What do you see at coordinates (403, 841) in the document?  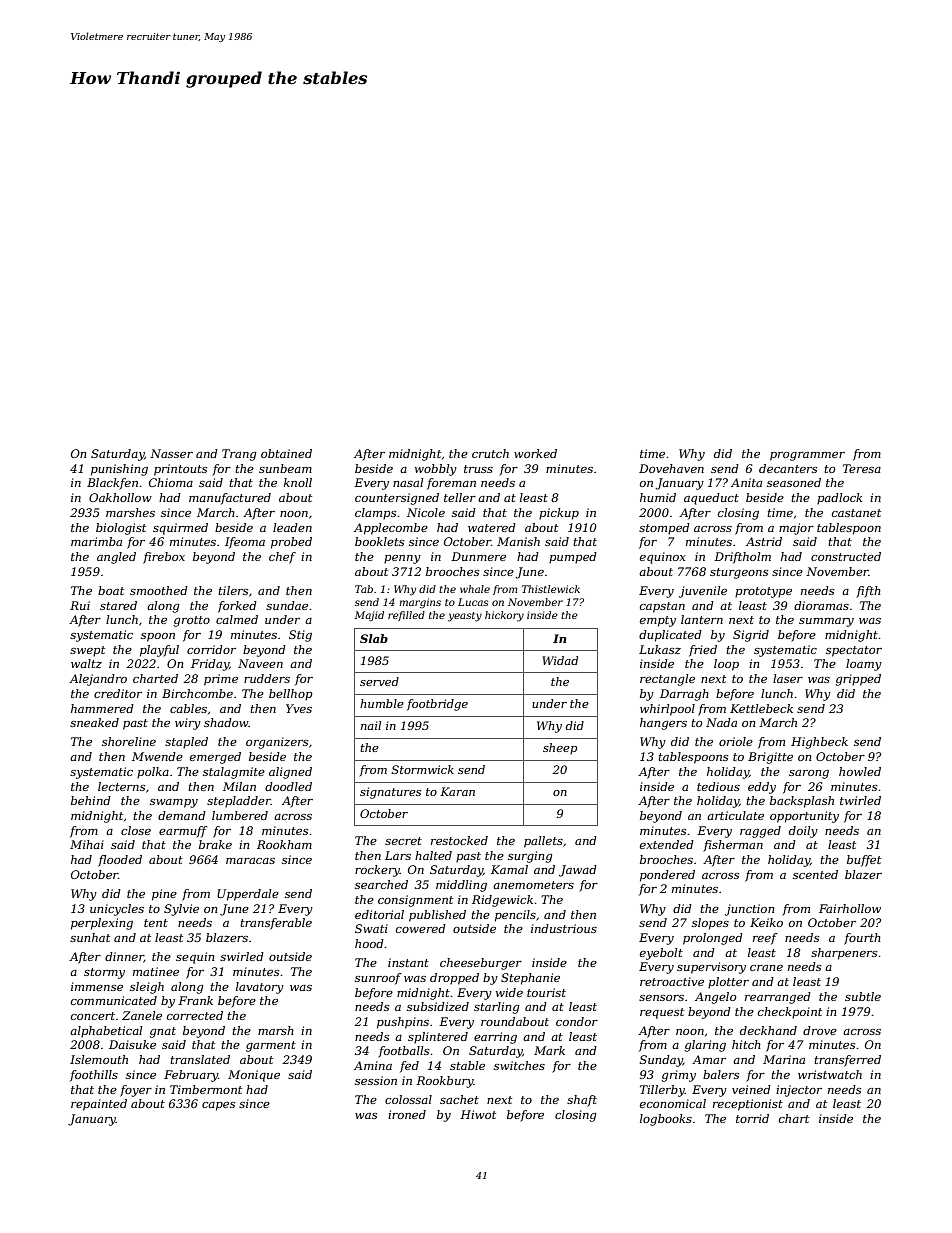 I see `secret` at bounding box center [403, 841].
